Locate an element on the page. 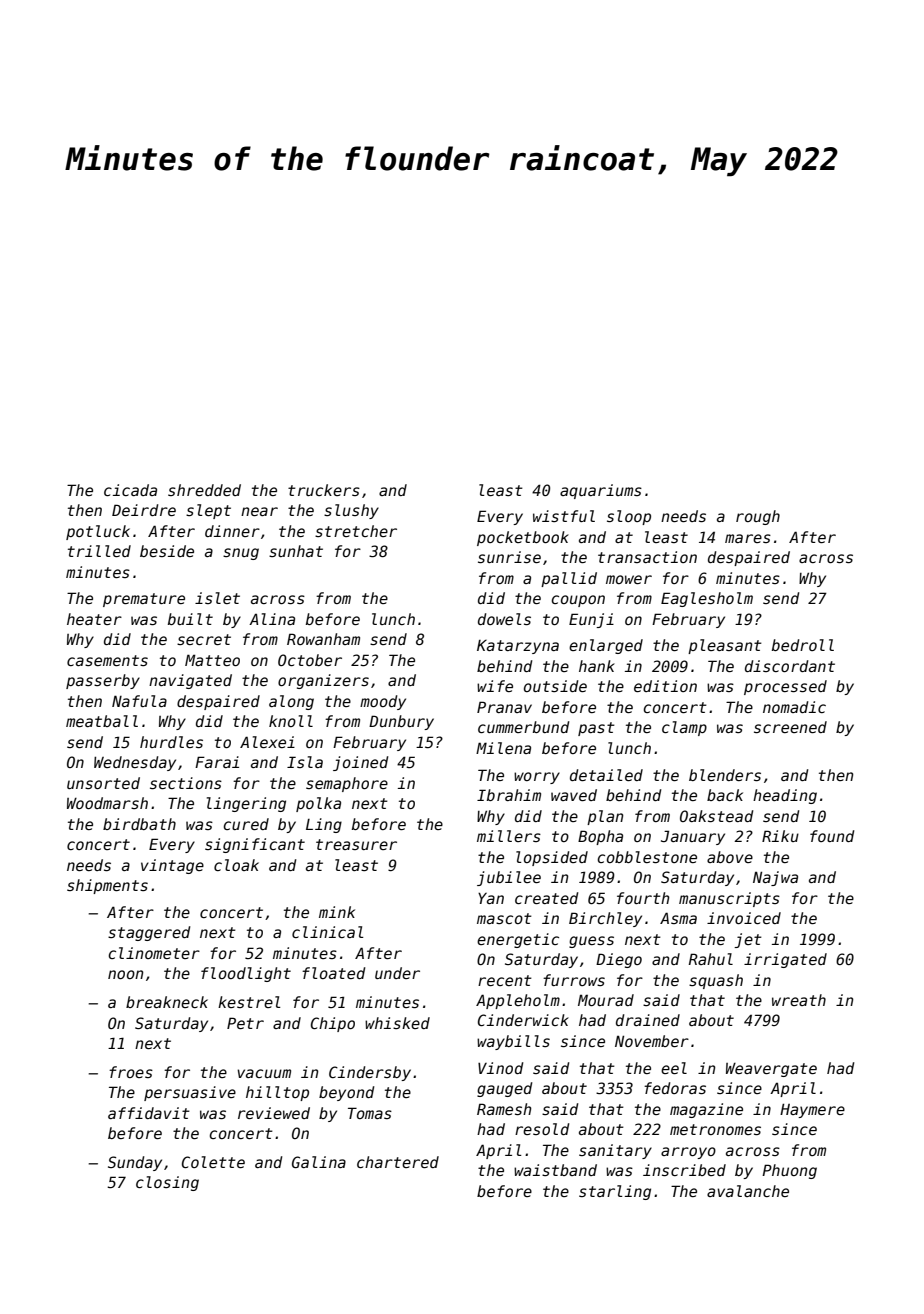 This document has height=1314, width=924. mink is located at coordinates (337, 912).
